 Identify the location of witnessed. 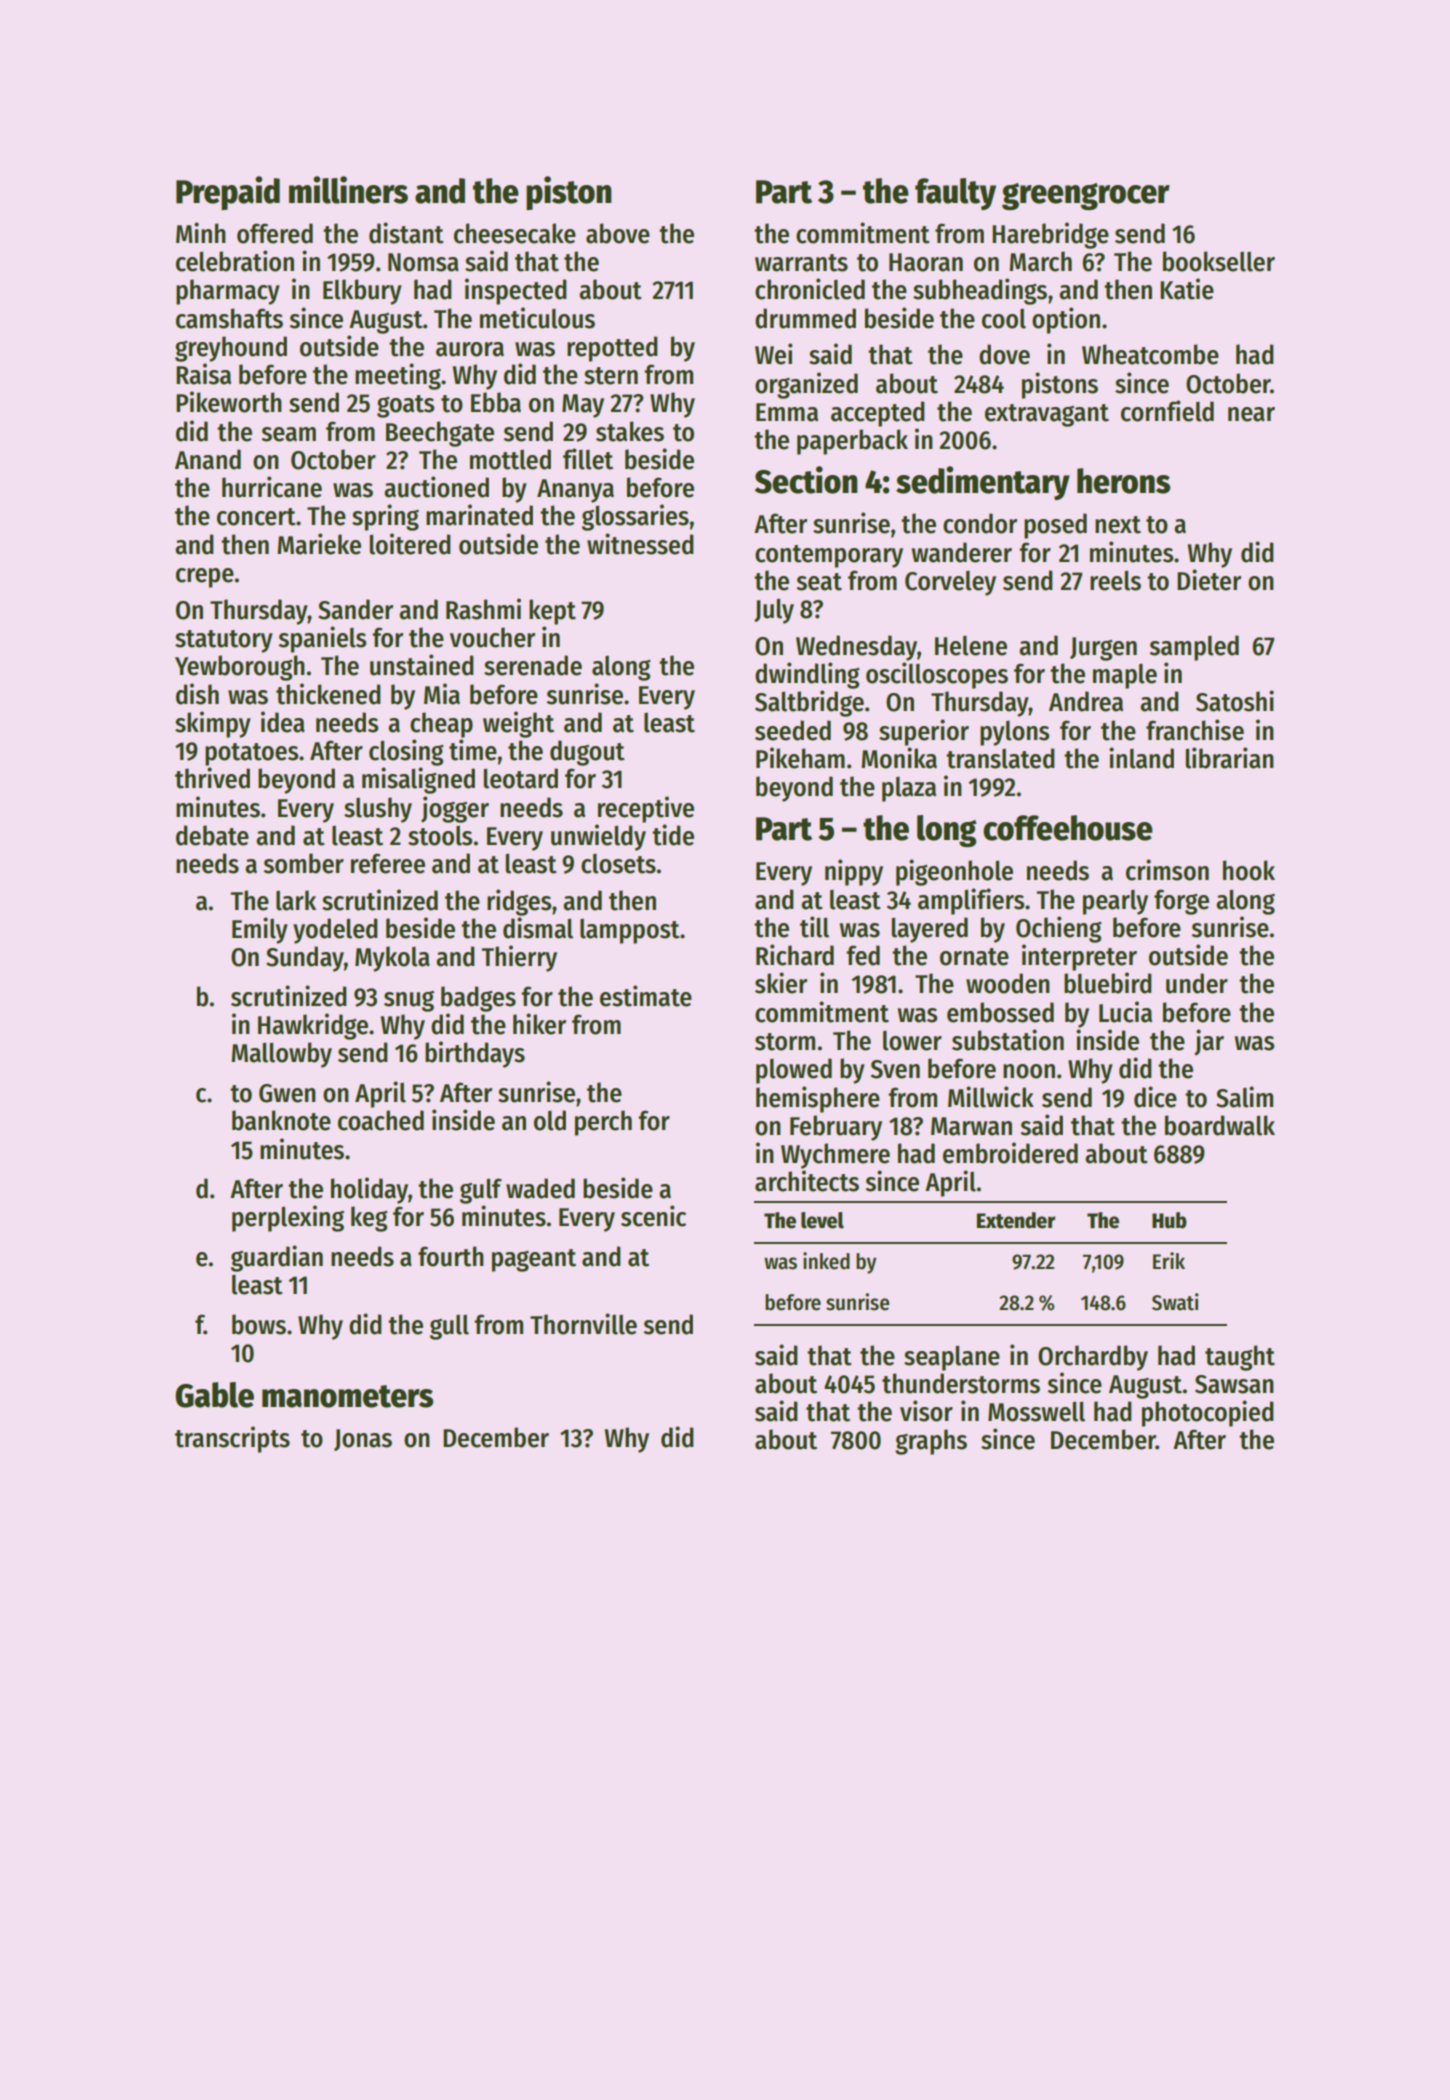
(640, 544).
